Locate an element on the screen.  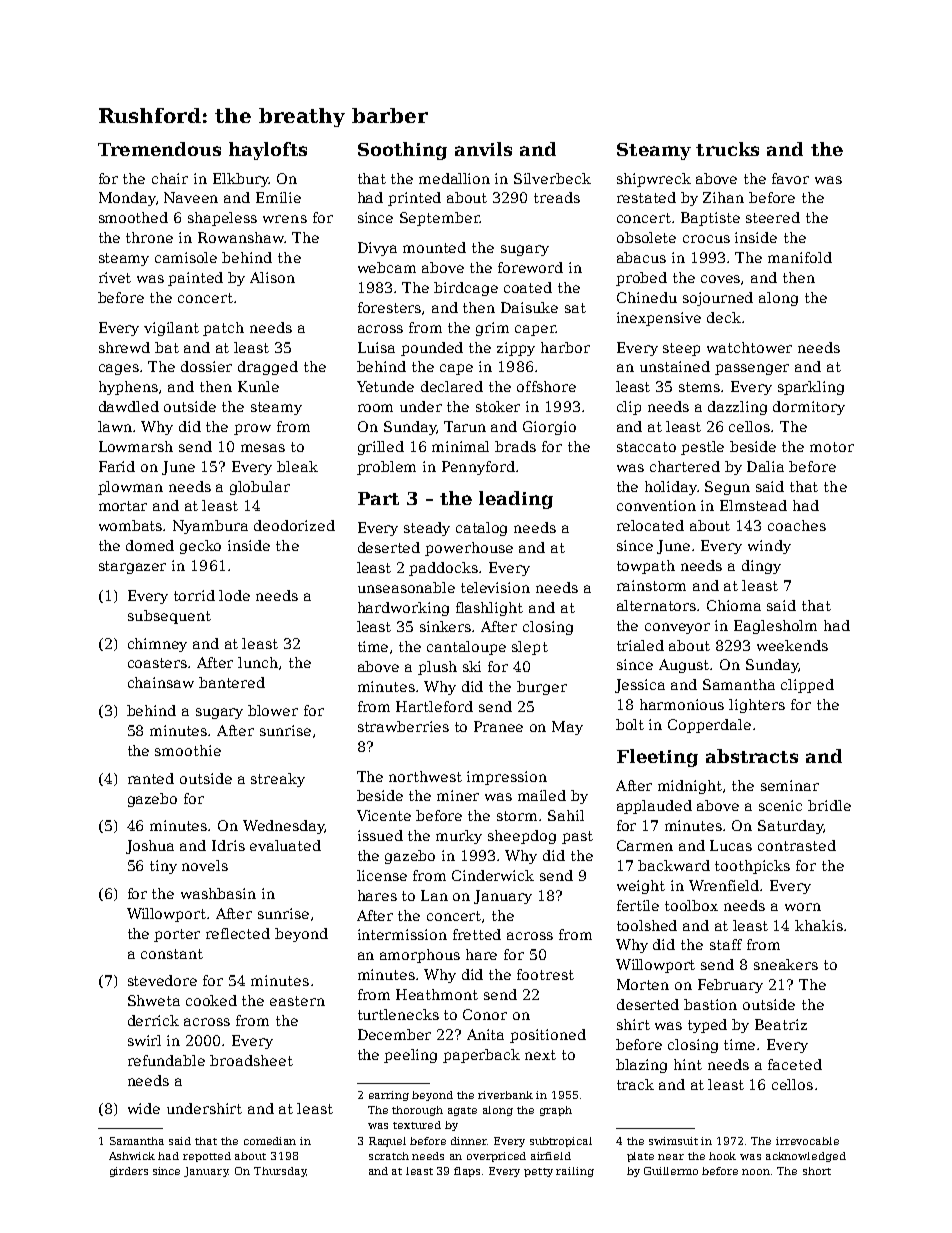
problem is located at coordinates (386, 468).
